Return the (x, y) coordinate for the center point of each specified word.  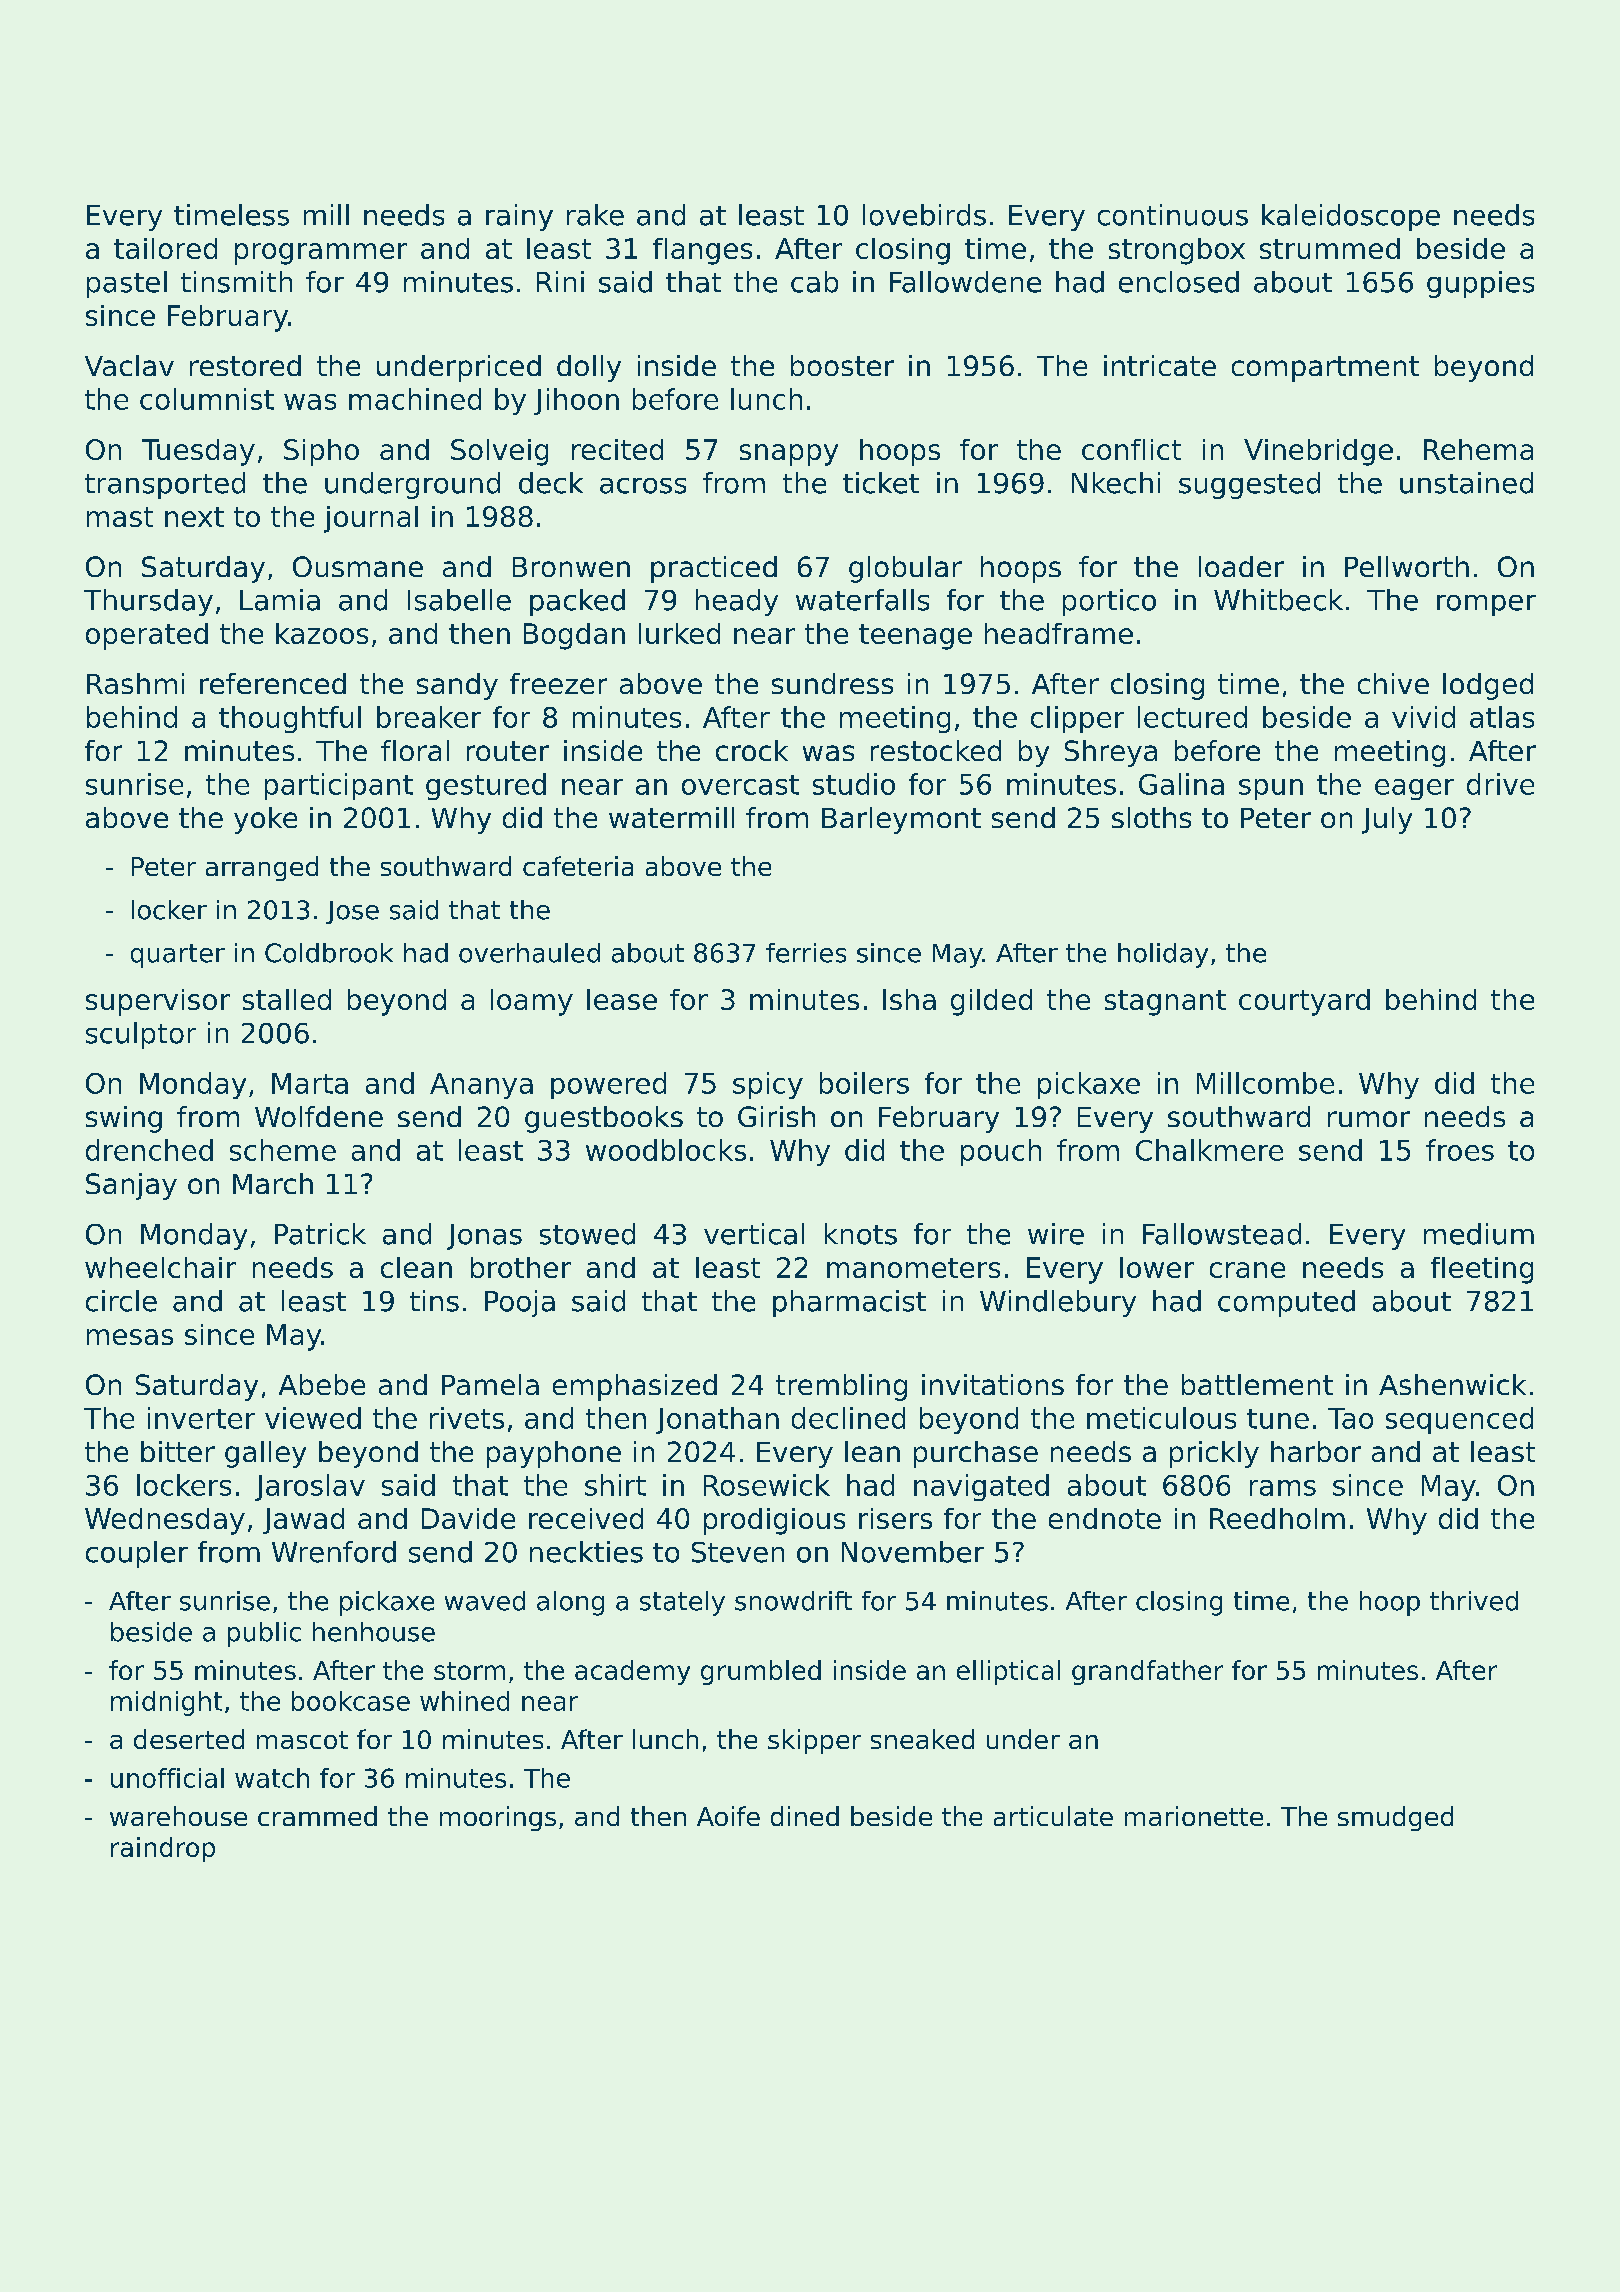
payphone (554, 1454)
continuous (1173, 215)
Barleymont (901, 820)
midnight (166, 1703)
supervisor (158, 1002)
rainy (519, 217)
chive (1393, 683)
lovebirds (924, 215)
